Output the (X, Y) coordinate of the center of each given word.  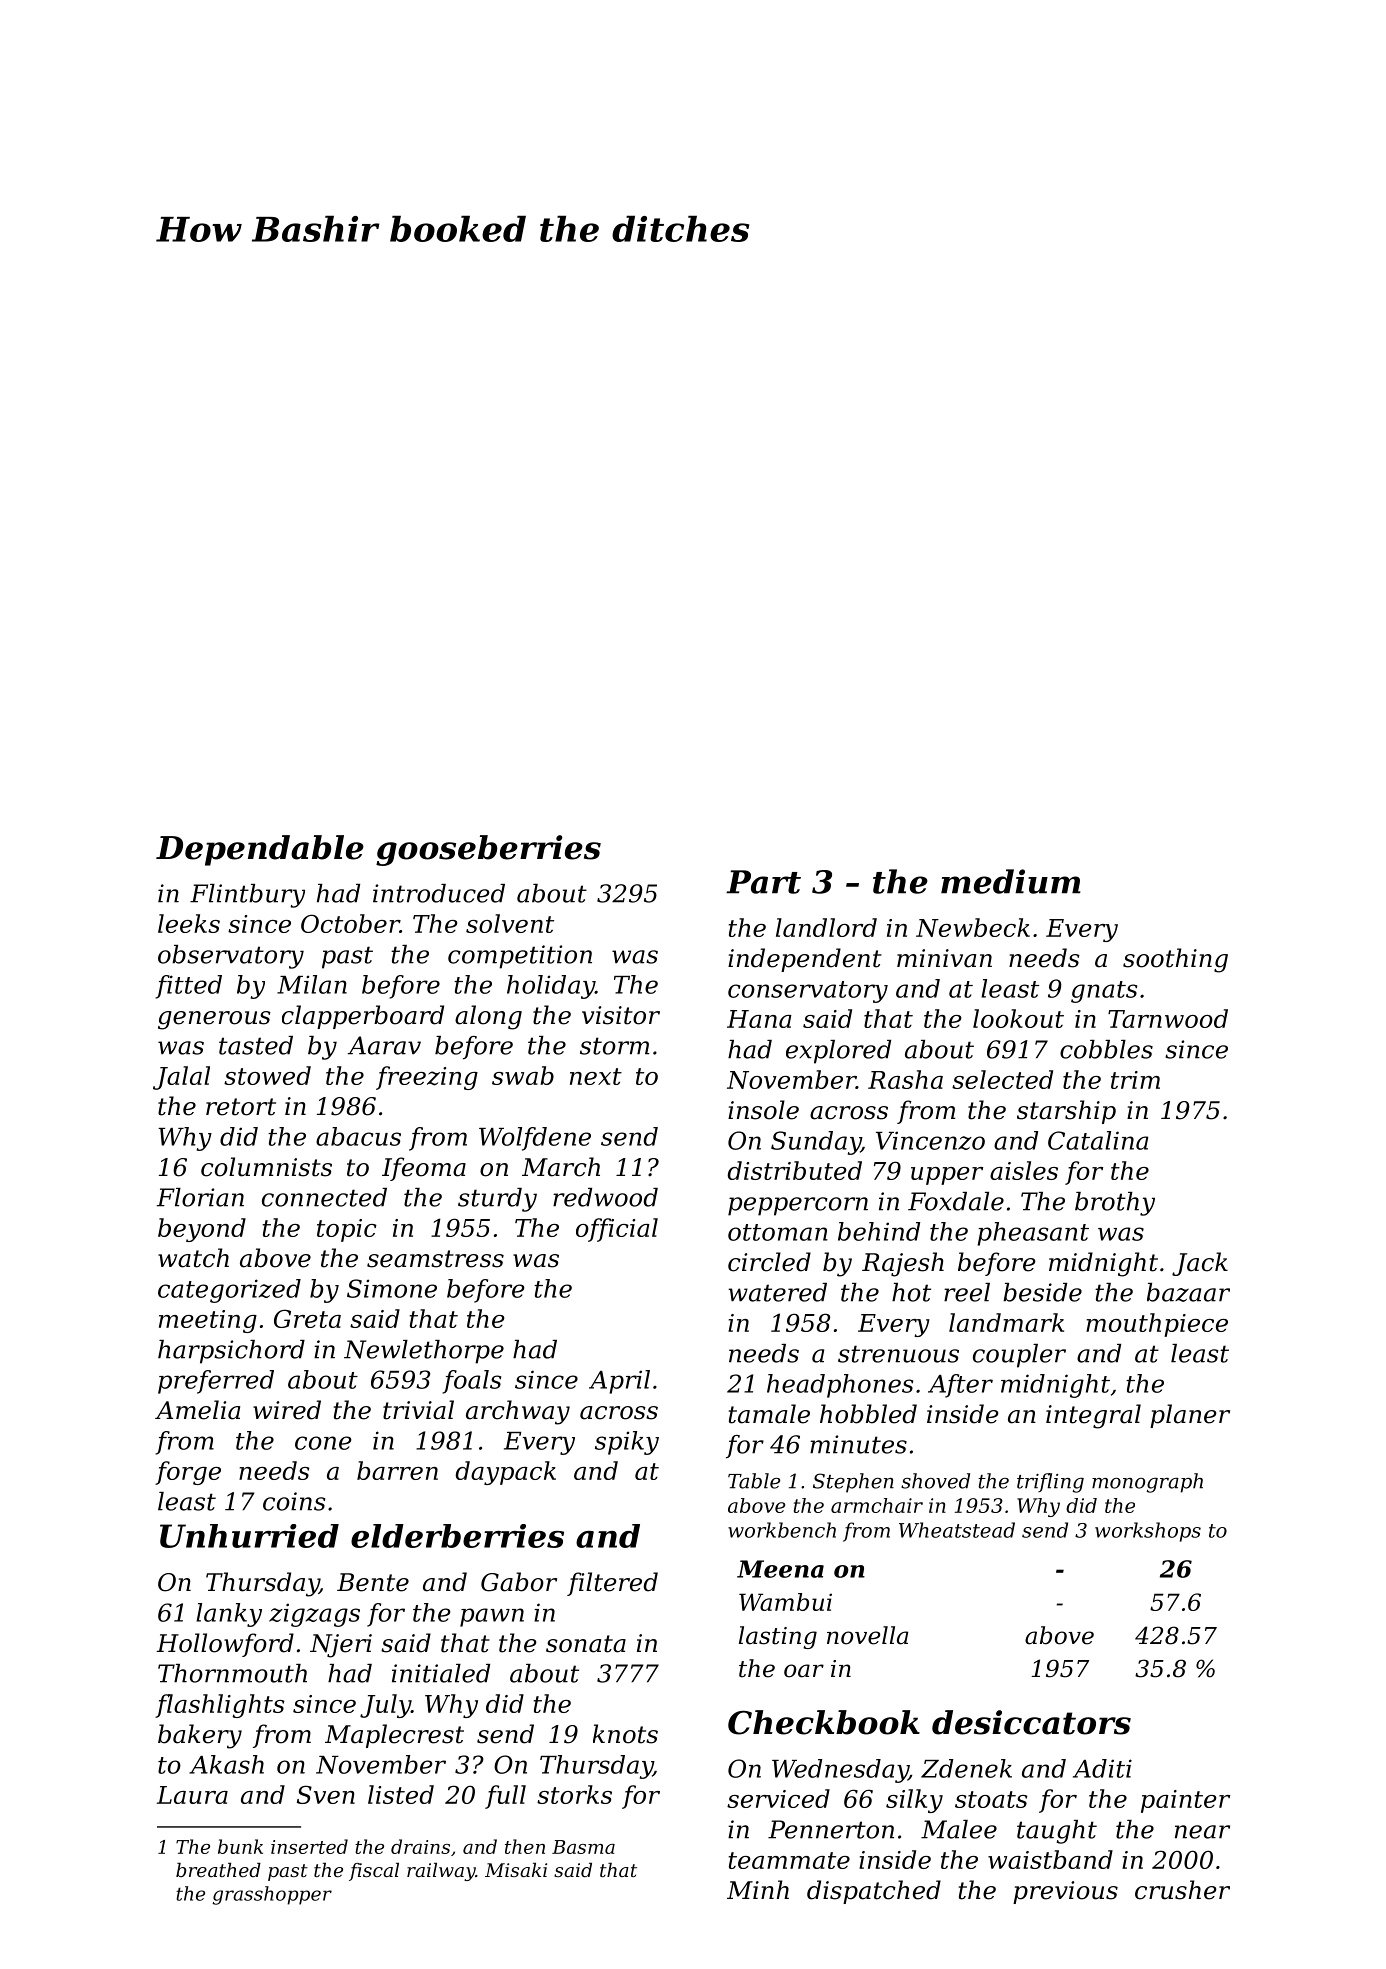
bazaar (1188, 1292)
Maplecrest (394, 1736)
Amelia (197, 1410)
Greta (307, 1318)
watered (777, 1292)
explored (838, 1052)
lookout (1018, 1018)
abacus (358, 1136)
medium (1010, 881)
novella (867, 1635)
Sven (326, 1794)
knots (625, 1734)
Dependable (260, 850)
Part (763, 882)
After (960, 1386)
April (619, 1382)
